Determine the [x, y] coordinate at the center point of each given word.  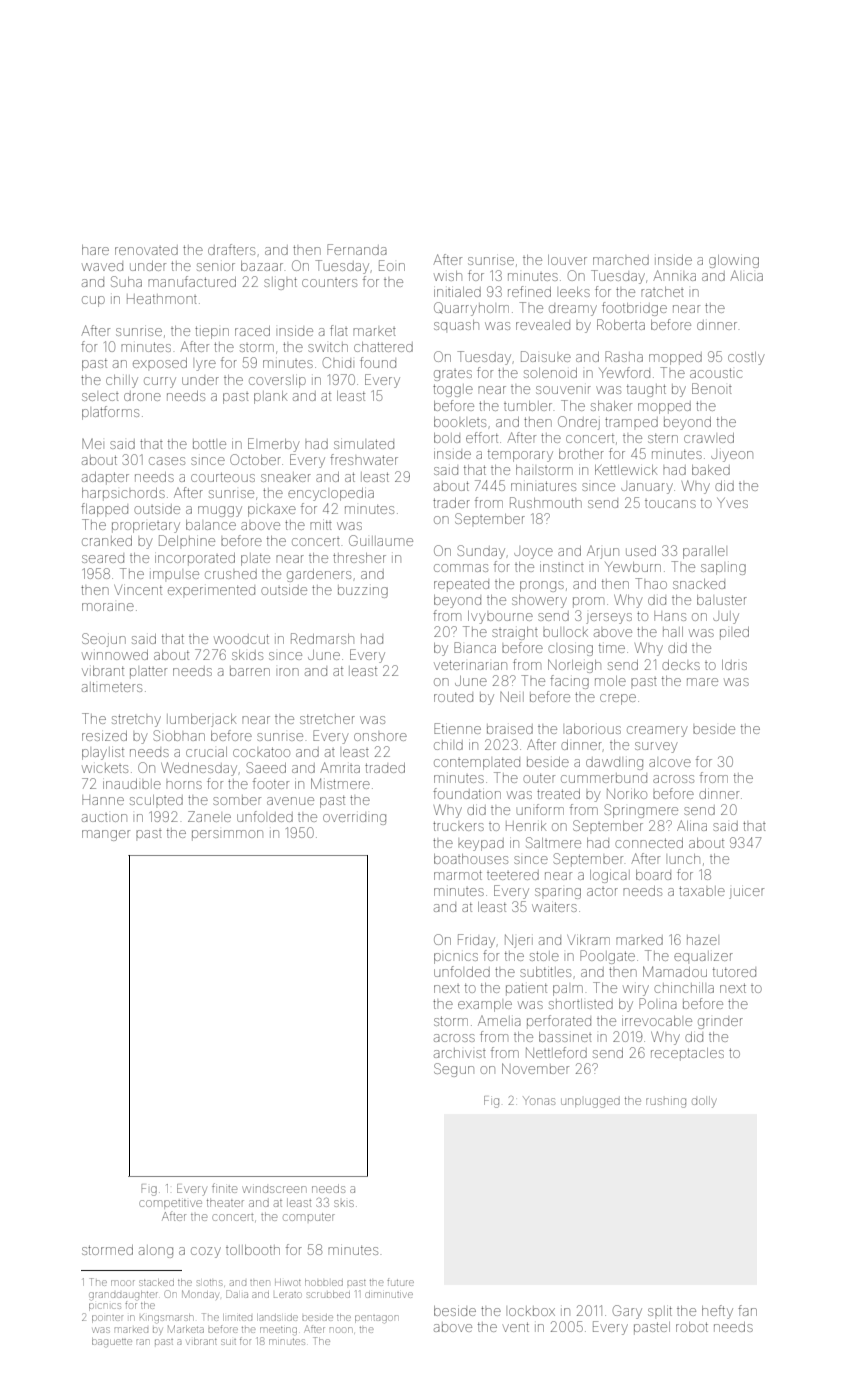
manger [106, 835]
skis [344, 1203]
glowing [734, 261]
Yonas [539, 1101]
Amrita [340, 767]
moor [123, 1283]
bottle [209, 444]
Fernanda [357, 249]
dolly [704, 1102]
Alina [692, 825]
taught [646, 390]
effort [482, 437]
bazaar [262, 266]
